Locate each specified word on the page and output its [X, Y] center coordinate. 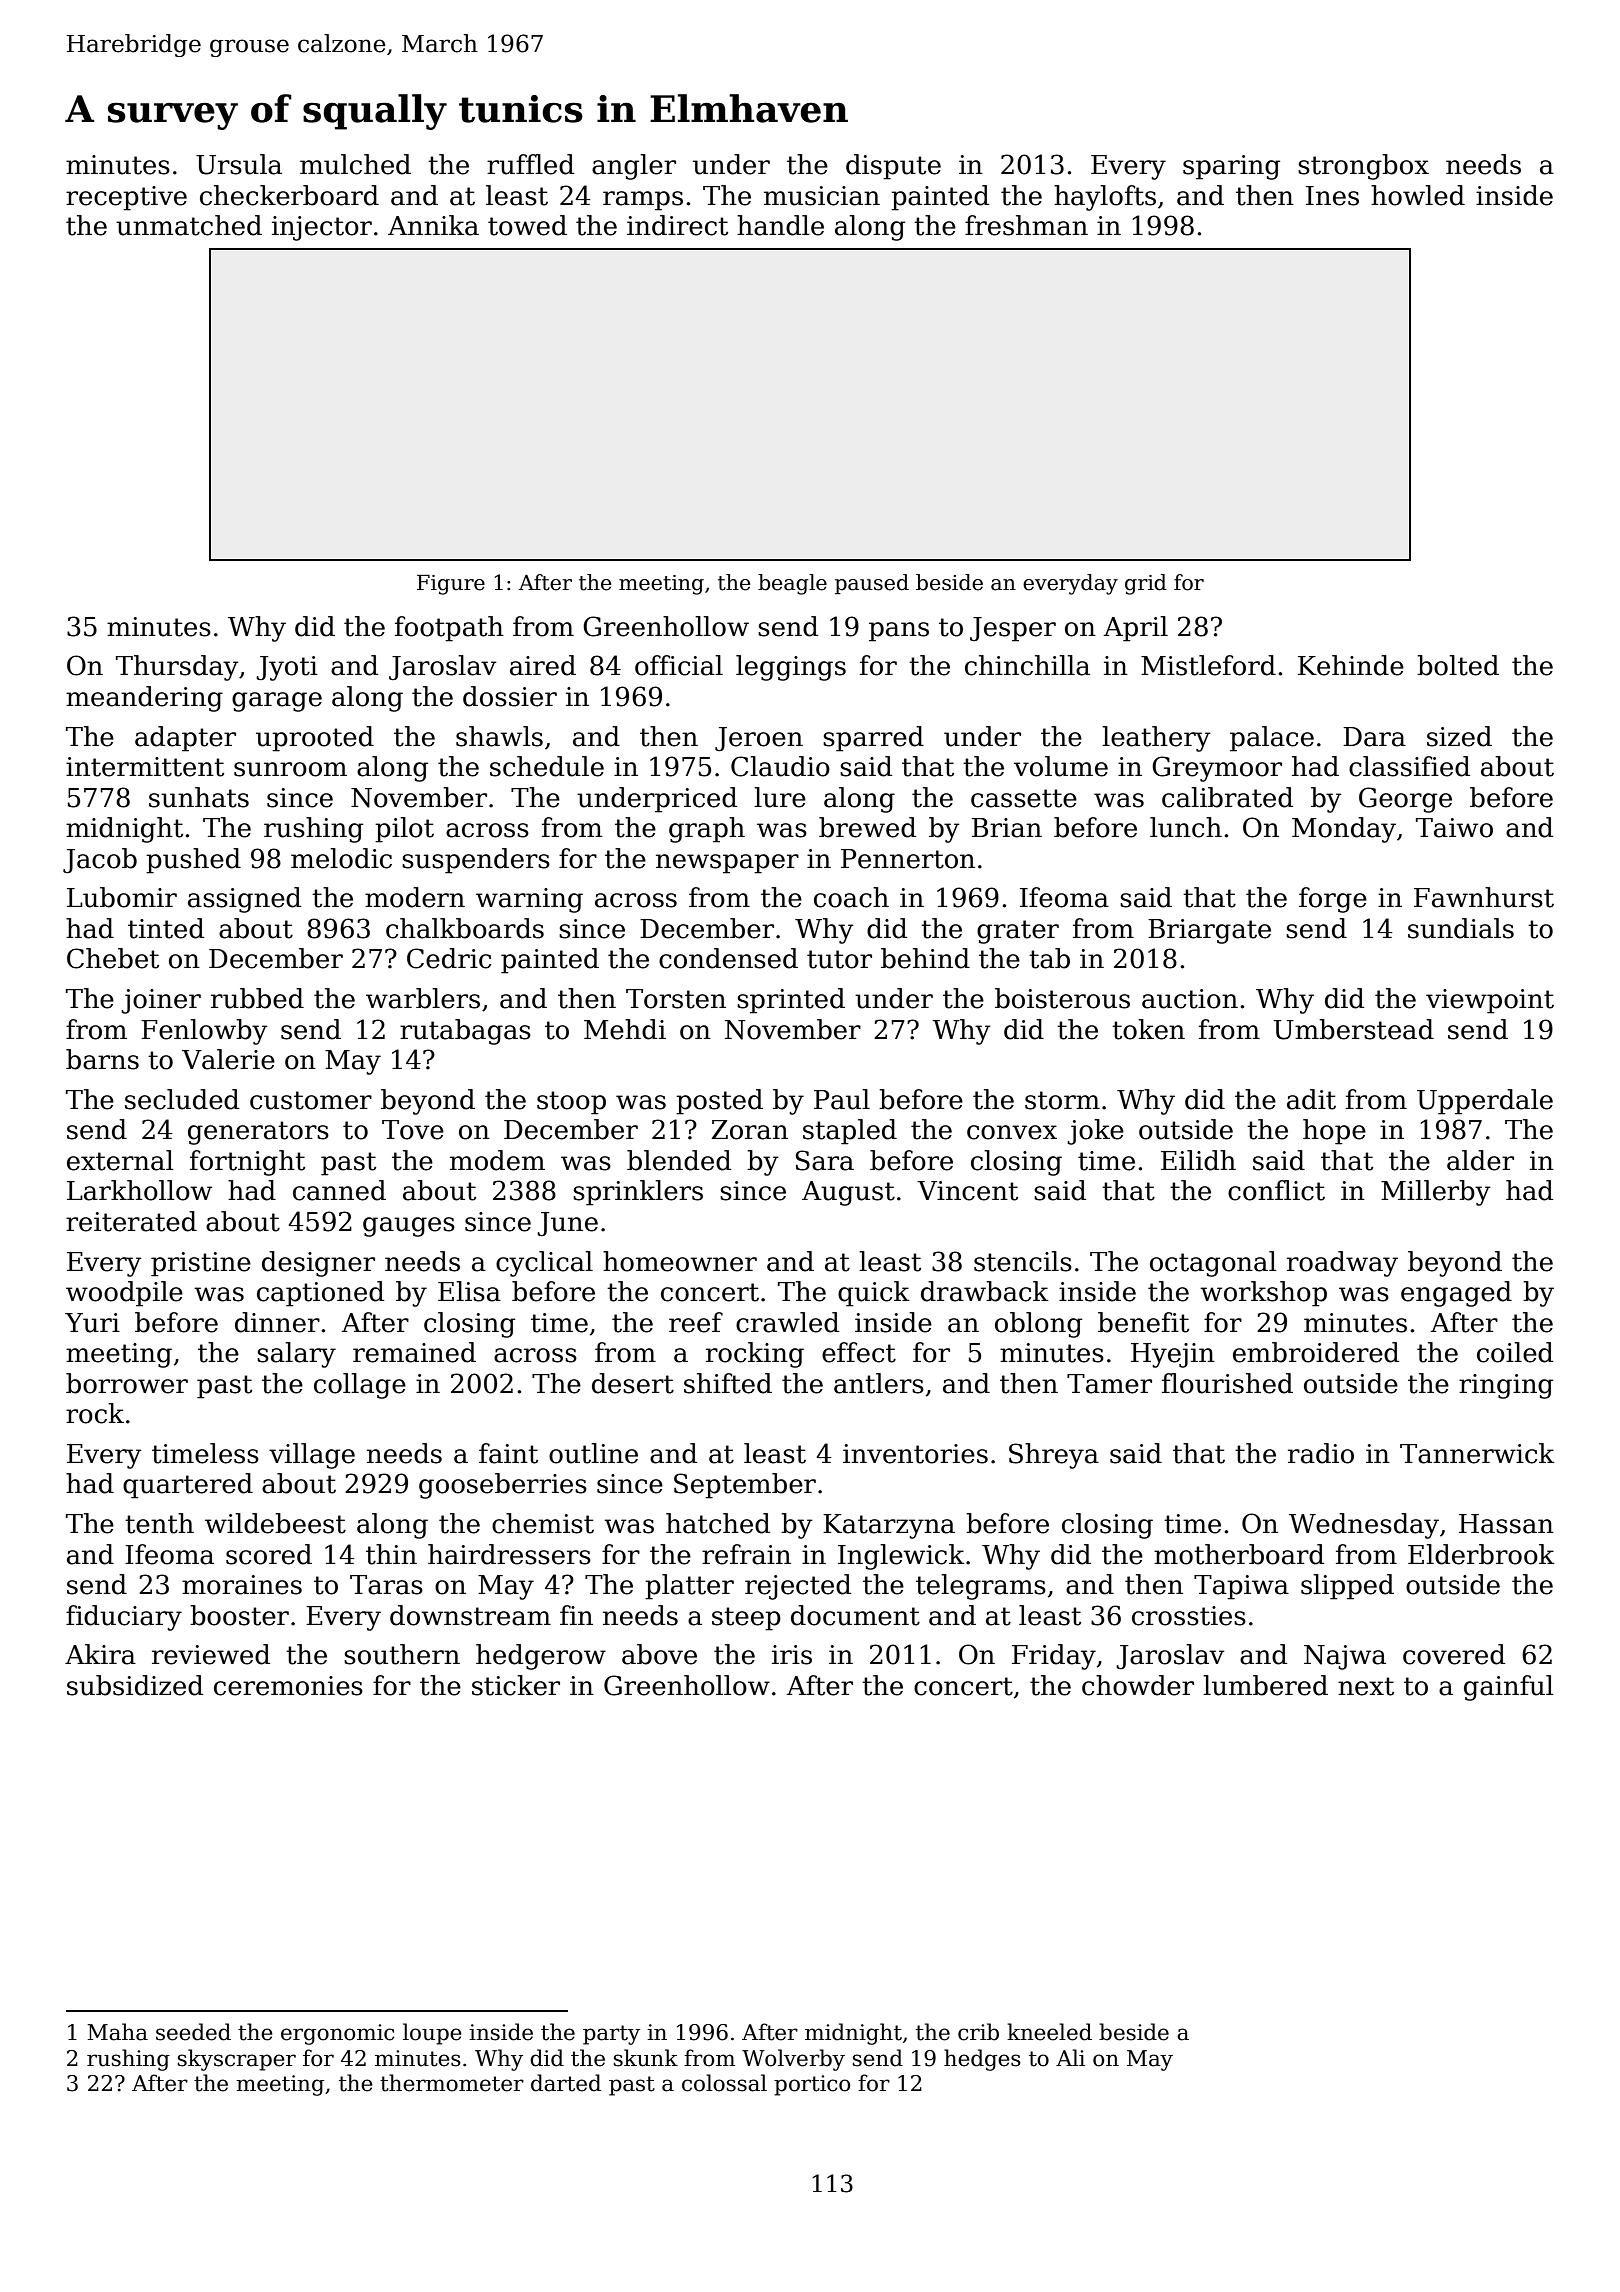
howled [1418, 195]
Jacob [100, 861]
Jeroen [759, 739]
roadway [1342, 1264]
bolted [1458, 665]
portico [812, 2085]
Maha [117, 2032]
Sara [825, 1160]
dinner [277, 1322]
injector [322, 228]
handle [780, 225]
